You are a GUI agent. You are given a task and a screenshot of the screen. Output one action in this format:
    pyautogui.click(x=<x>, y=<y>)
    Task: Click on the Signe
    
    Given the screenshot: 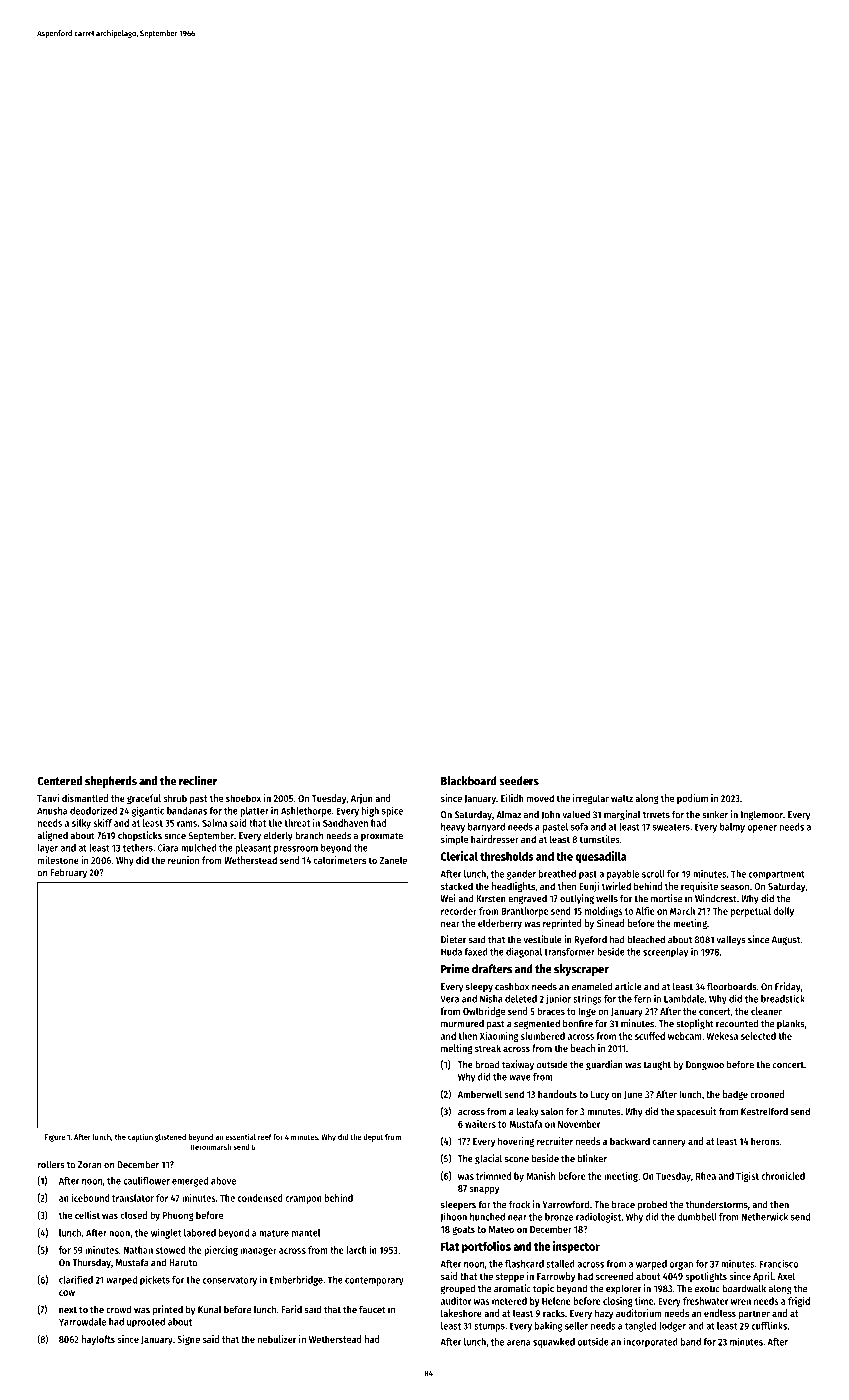 What is the action you would take?
    pyautogui.click(x=188, y=1340)
